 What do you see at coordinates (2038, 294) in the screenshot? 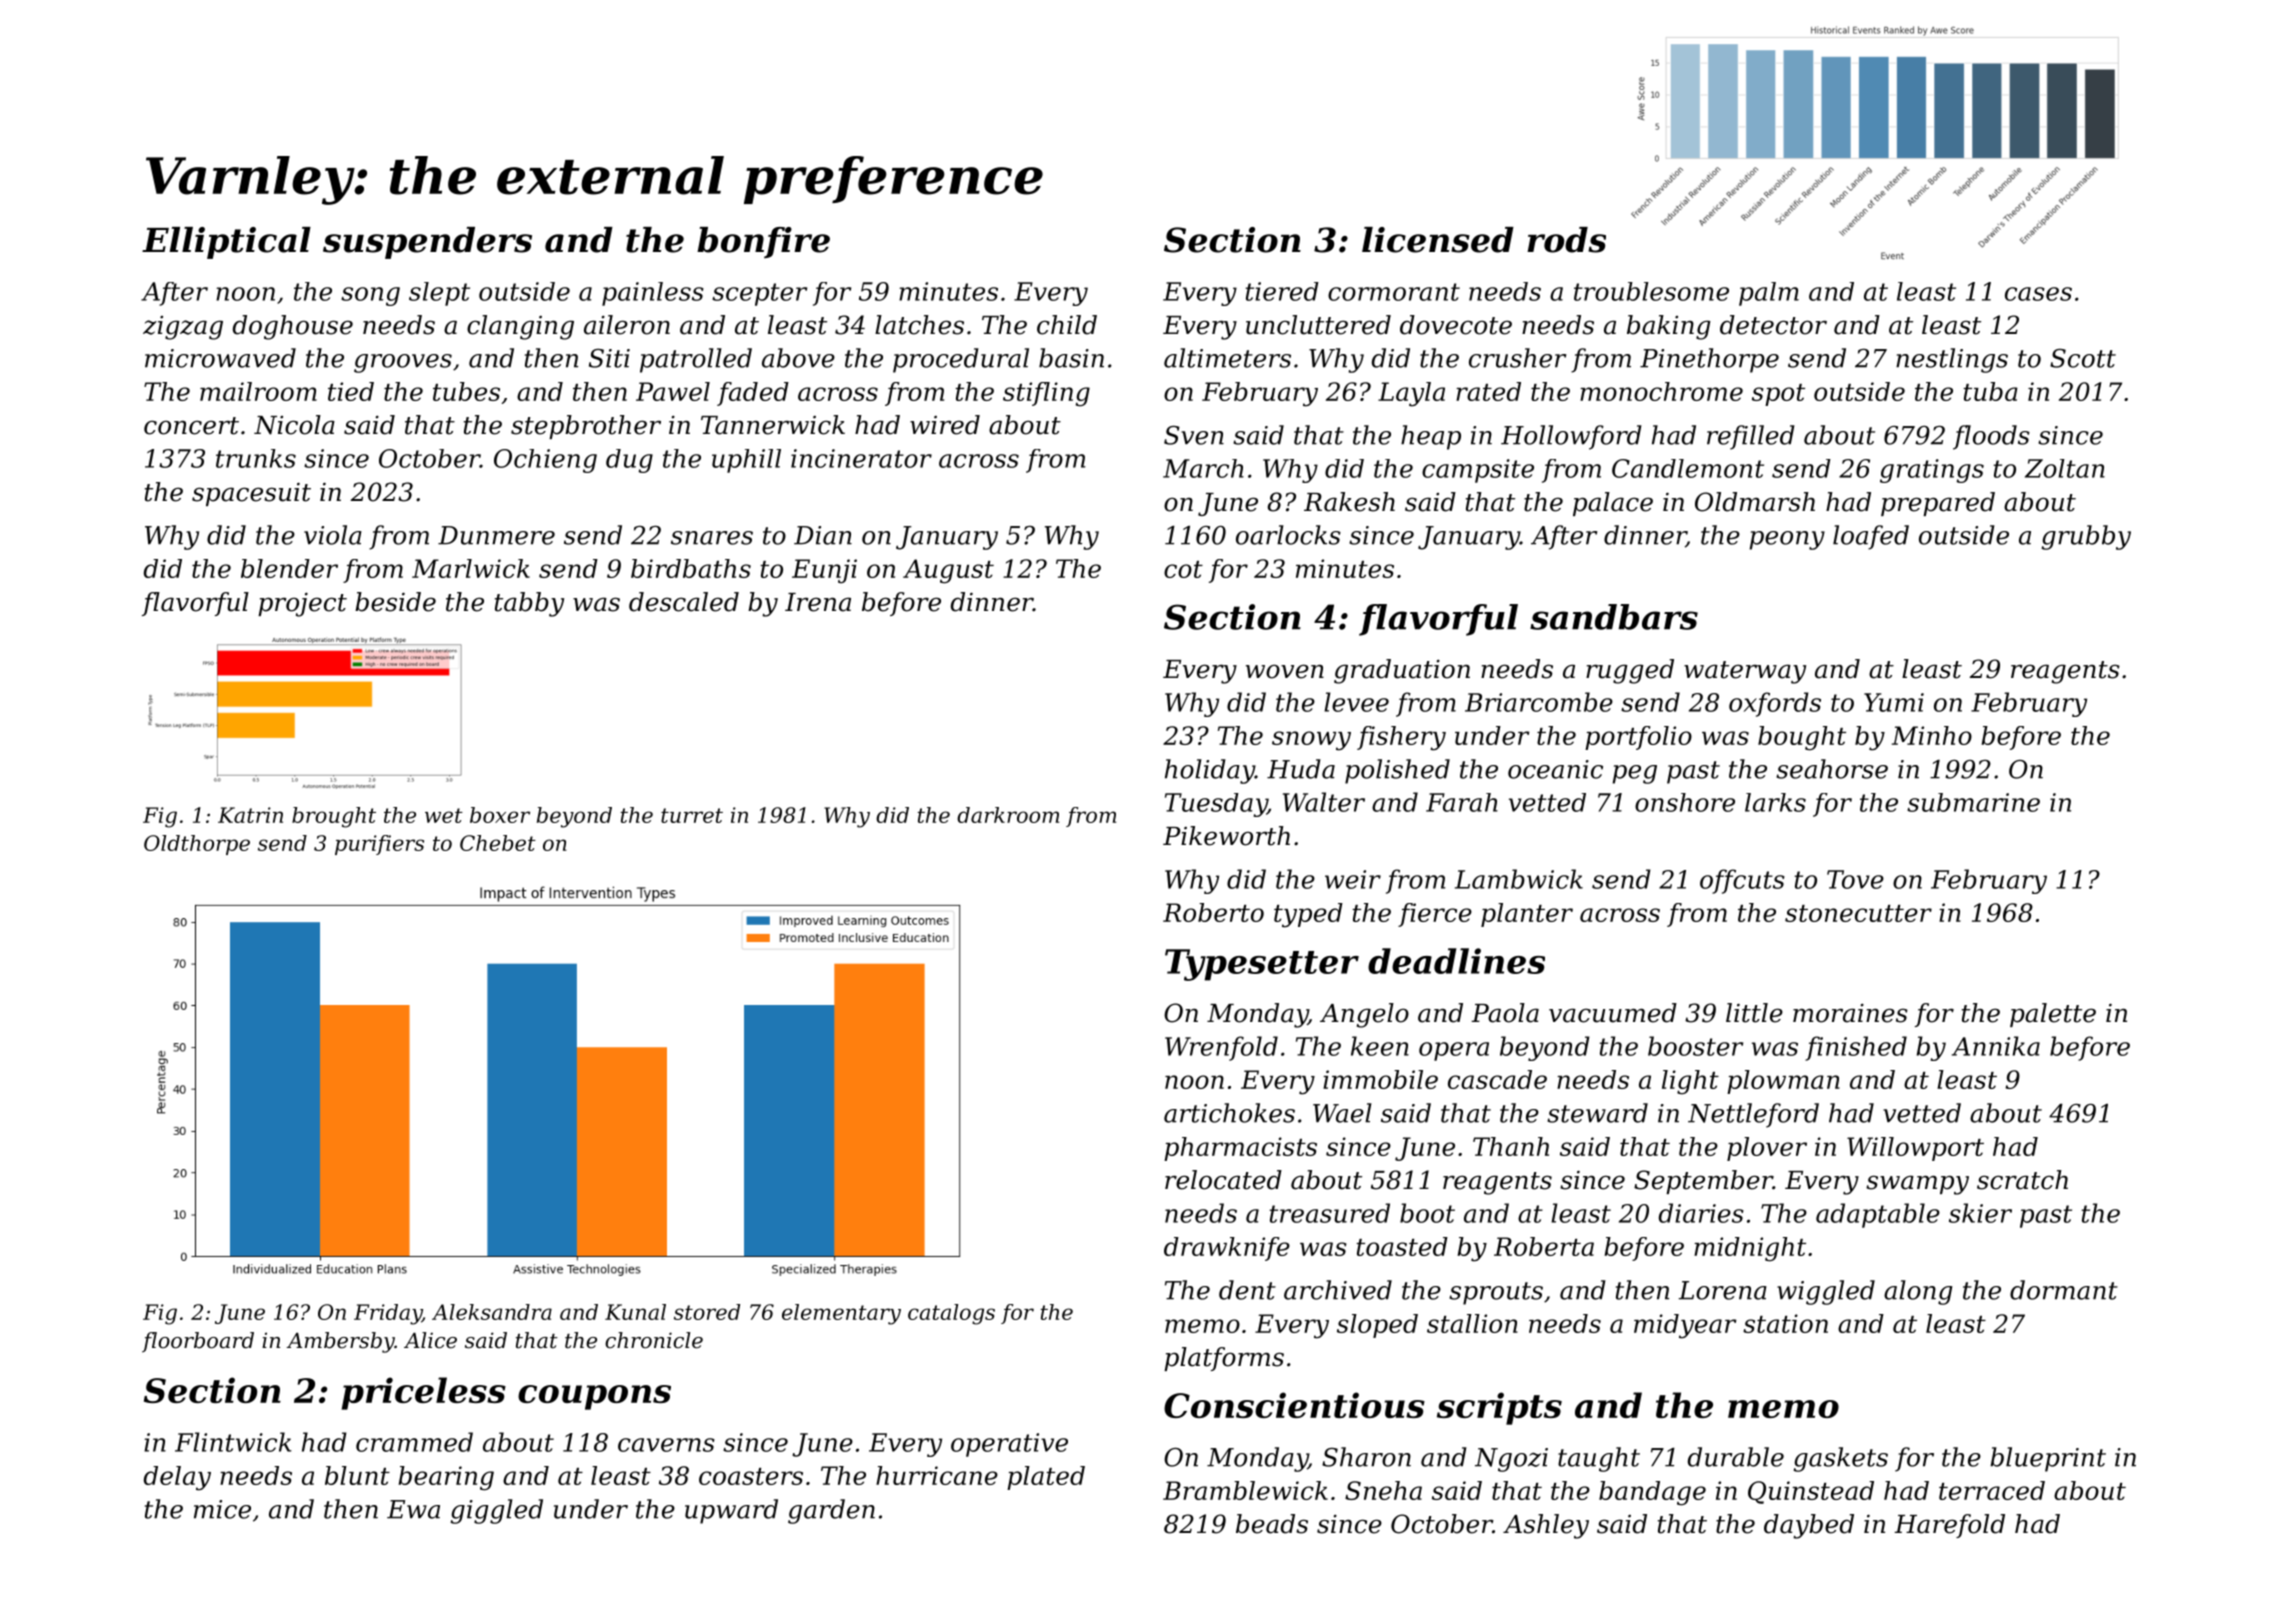
I see `cases` at bounding box center [2038, 294].
